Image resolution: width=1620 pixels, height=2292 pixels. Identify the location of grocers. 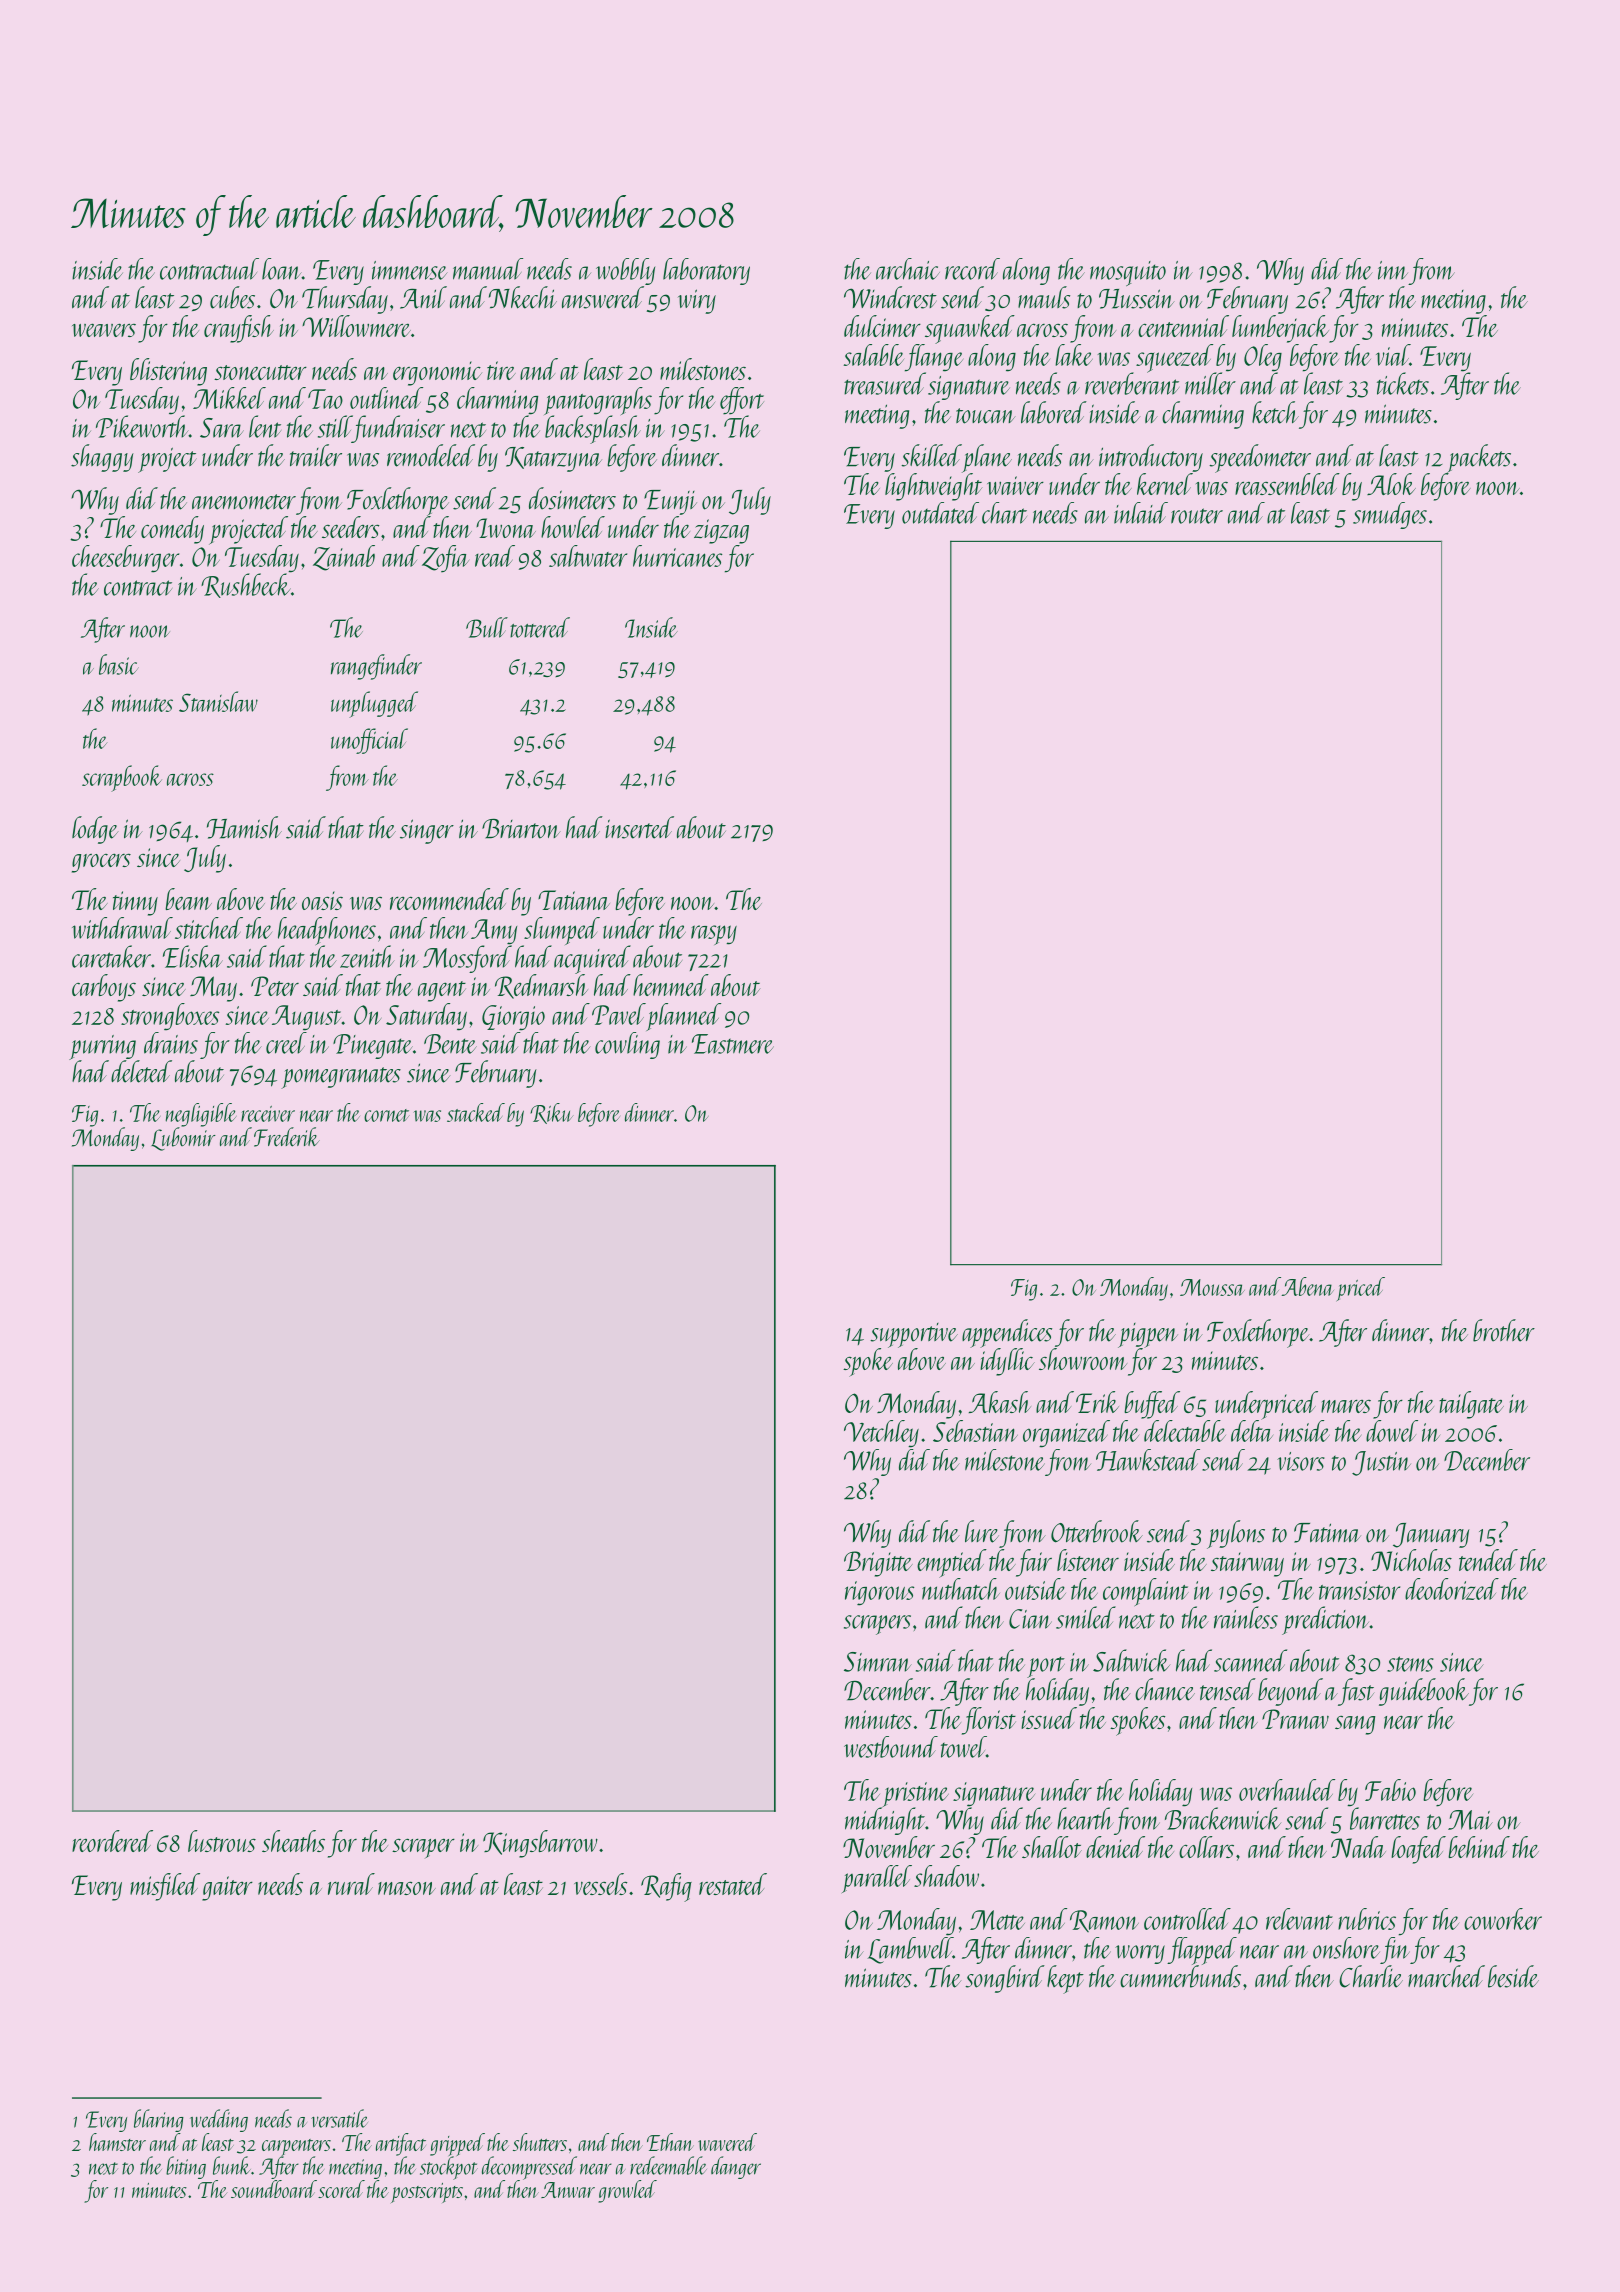
(101, 863).
